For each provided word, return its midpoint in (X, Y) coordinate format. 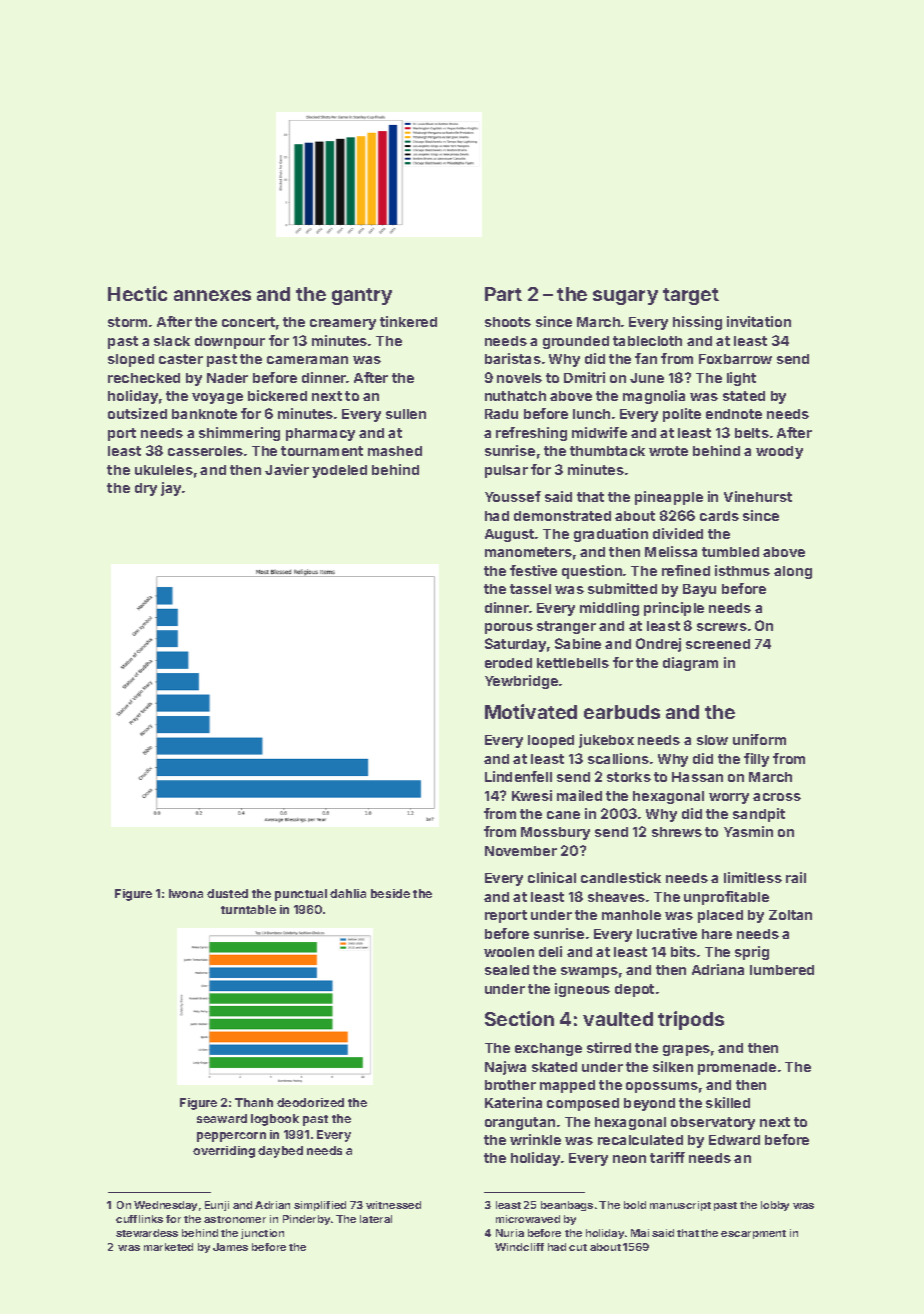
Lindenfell (518, 776)
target (691, 296)
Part (503, 294)
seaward (222, 1118)
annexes (212, 295)
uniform (759, 739)
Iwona (186, 893)
